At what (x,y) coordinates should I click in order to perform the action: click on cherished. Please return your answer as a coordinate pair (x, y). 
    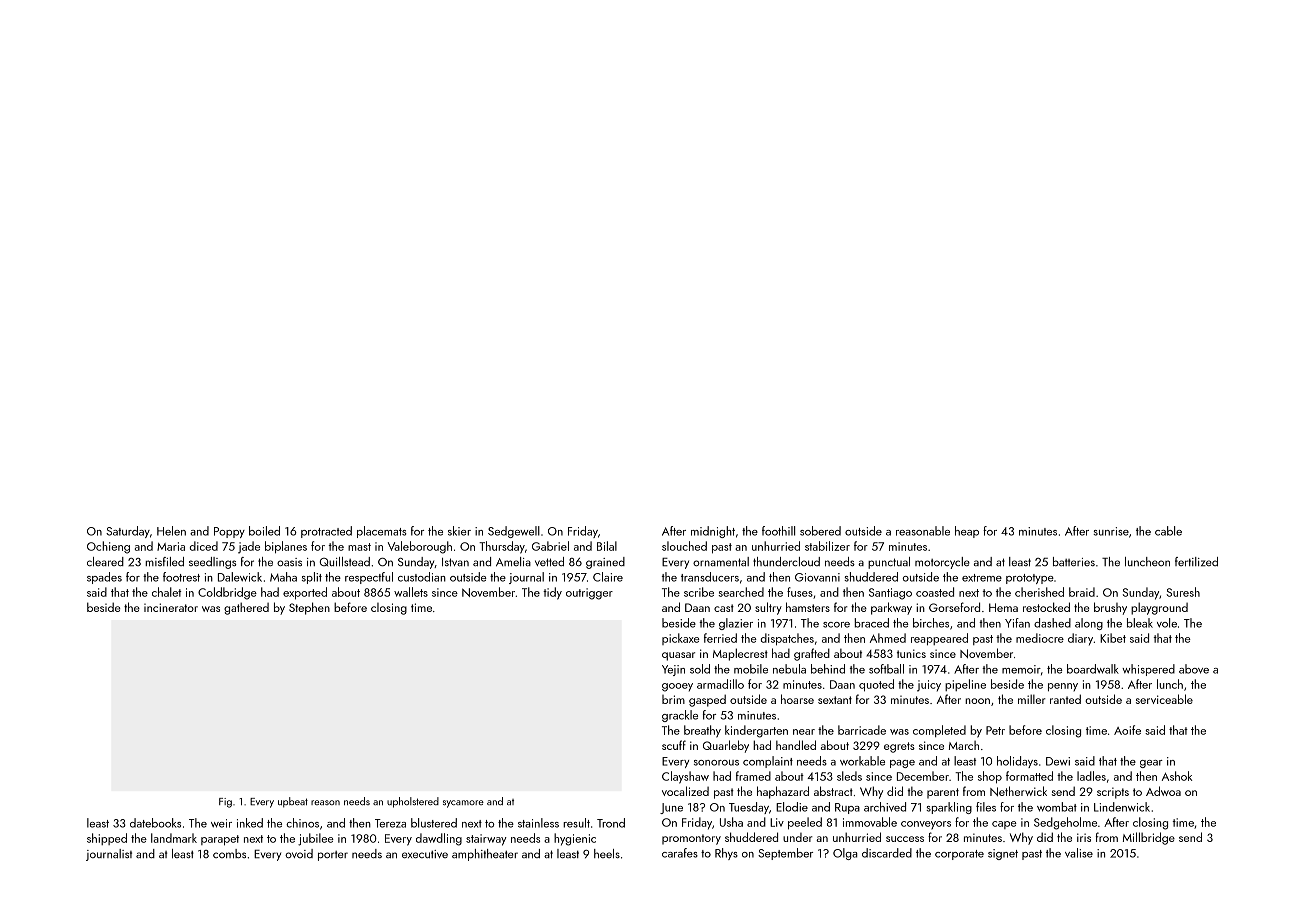
    Looking at the image, I should click on (1039, 592).
